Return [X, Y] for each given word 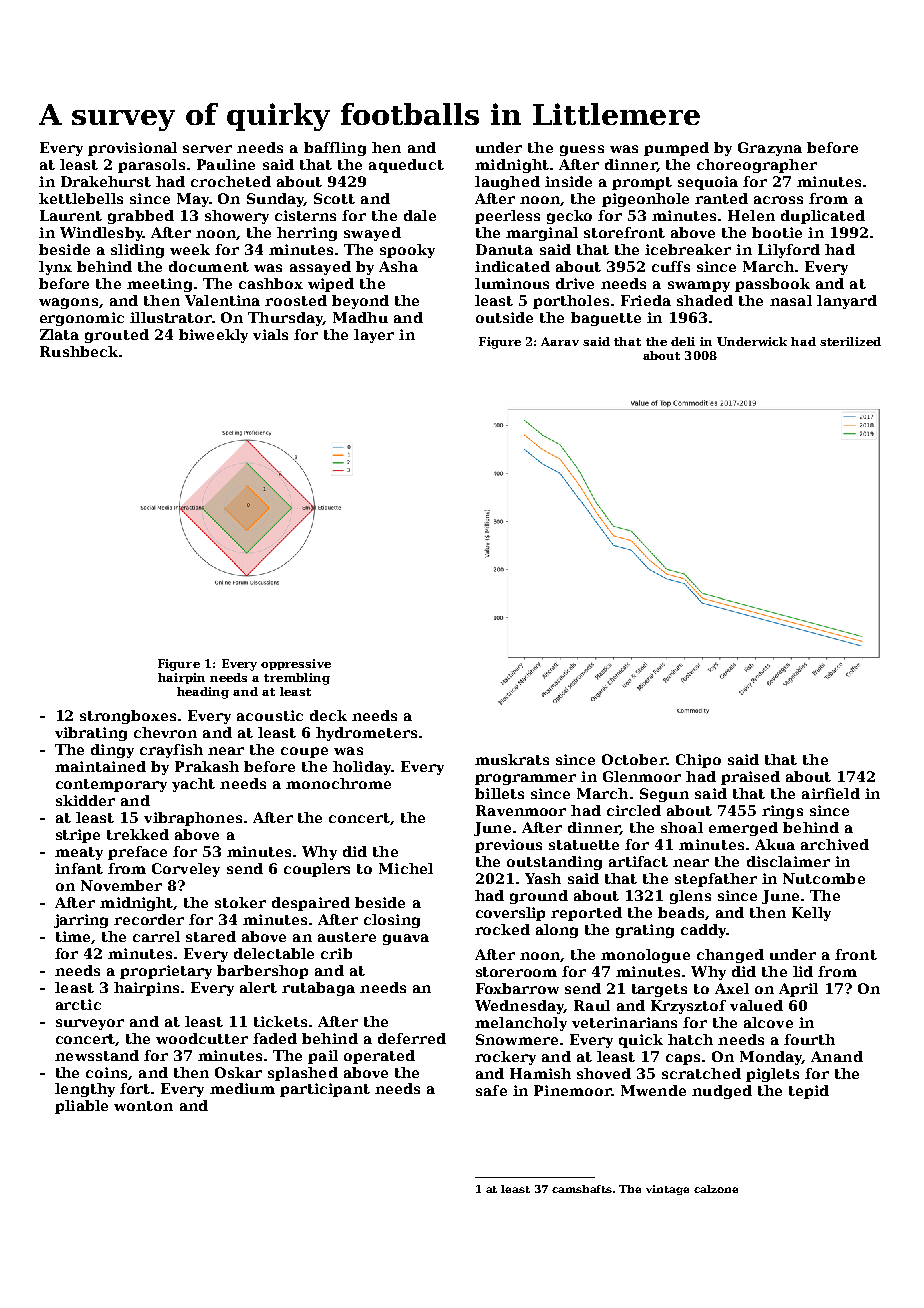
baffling [335, 149]
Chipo [698, 761]
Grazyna [770, 149]
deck [328, 715]
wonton [143, 1106]
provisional [132, 149]
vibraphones [193, 819]
